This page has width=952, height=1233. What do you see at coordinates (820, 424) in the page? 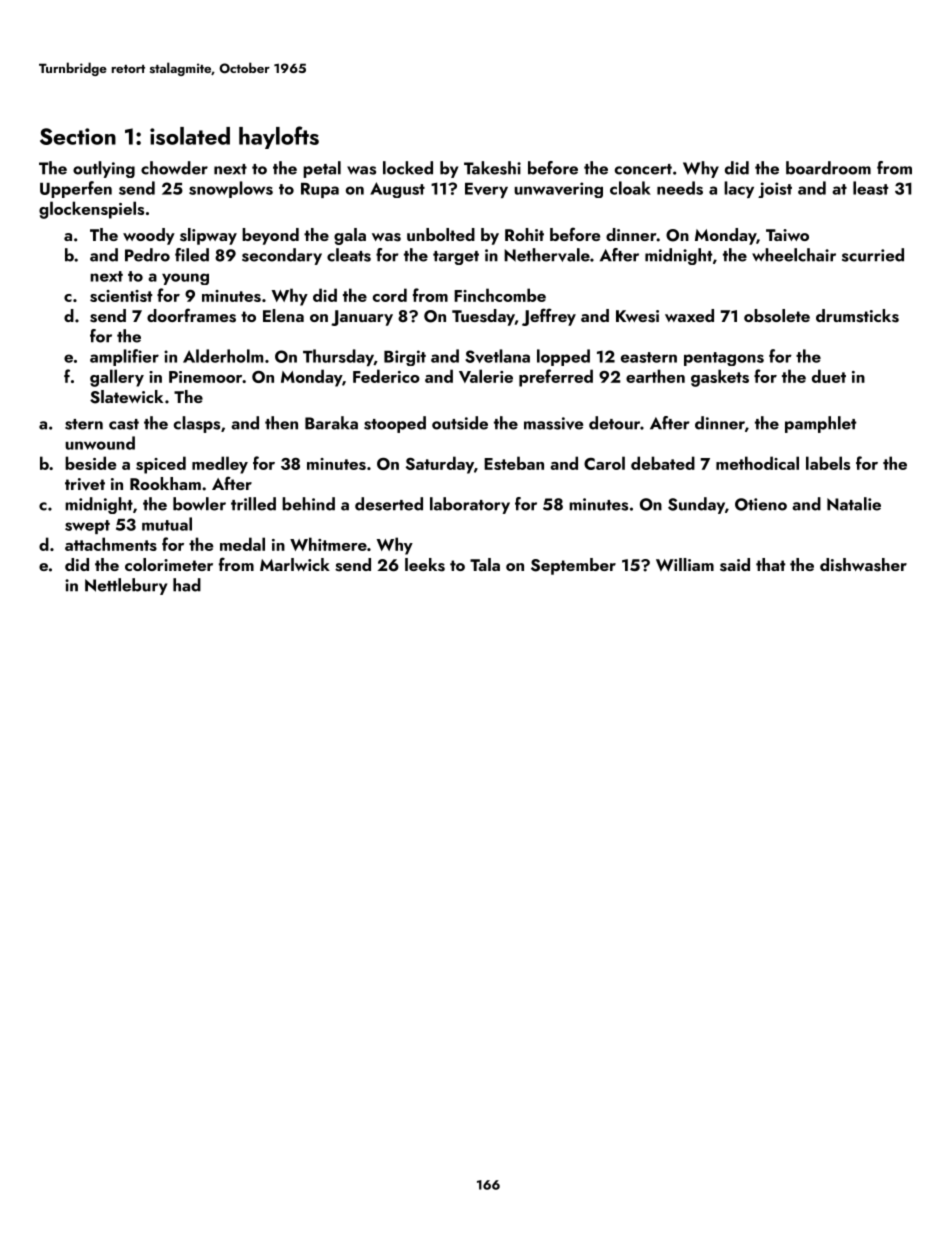
I see `pamphlet` at bounding box center [820, 424].
